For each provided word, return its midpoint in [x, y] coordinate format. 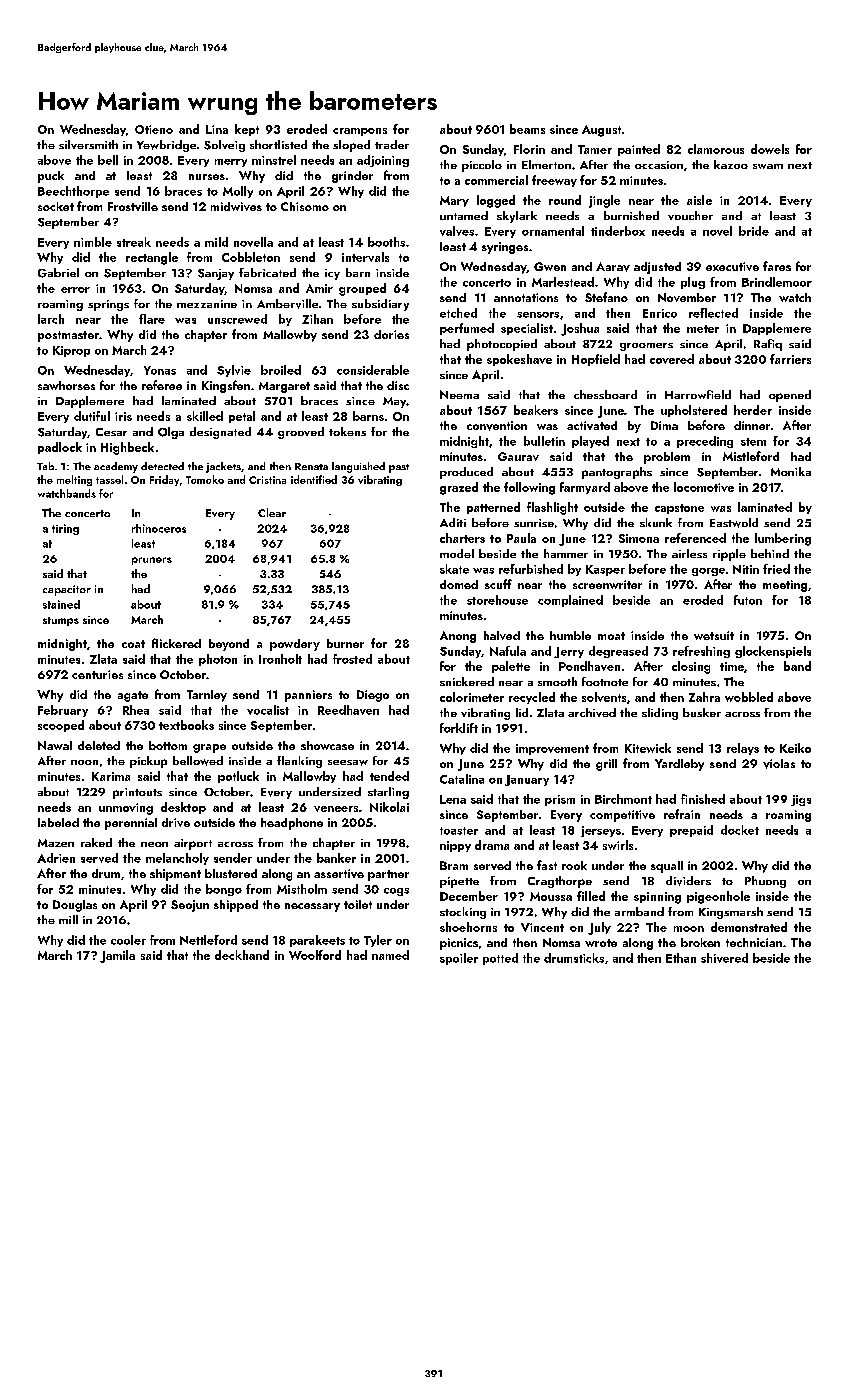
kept [247, 130]
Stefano [606, 297]
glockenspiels [773, 652]
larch [51, 319]
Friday [164, 480]
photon [218, 660]
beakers [536, 410]
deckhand [242, 955]
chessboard [605, 394]
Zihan [317, 319]
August [601, 131]
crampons [360, 132]
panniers [308, 696]
